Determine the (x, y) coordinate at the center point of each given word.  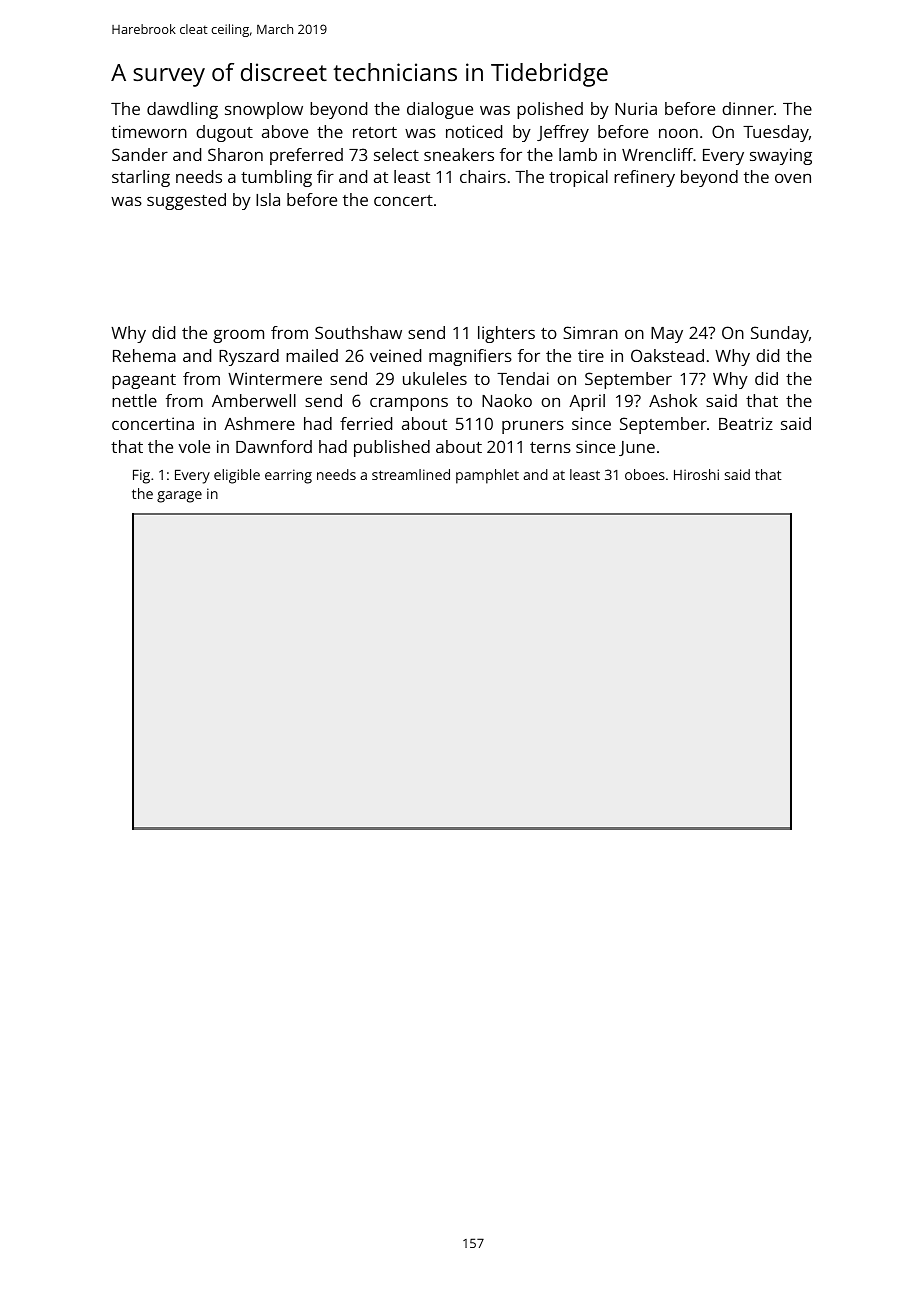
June (637, 448)
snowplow (264, 110)
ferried (366, 423)
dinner (748, 108)
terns (550, 447)
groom (238, 336)
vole (194, 446)
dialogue (440, 110)
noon (678, 133)
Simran (590, 332)
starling (141, 178)
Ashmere (259, 423)
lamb (578, 154)
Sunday (780, 334)
